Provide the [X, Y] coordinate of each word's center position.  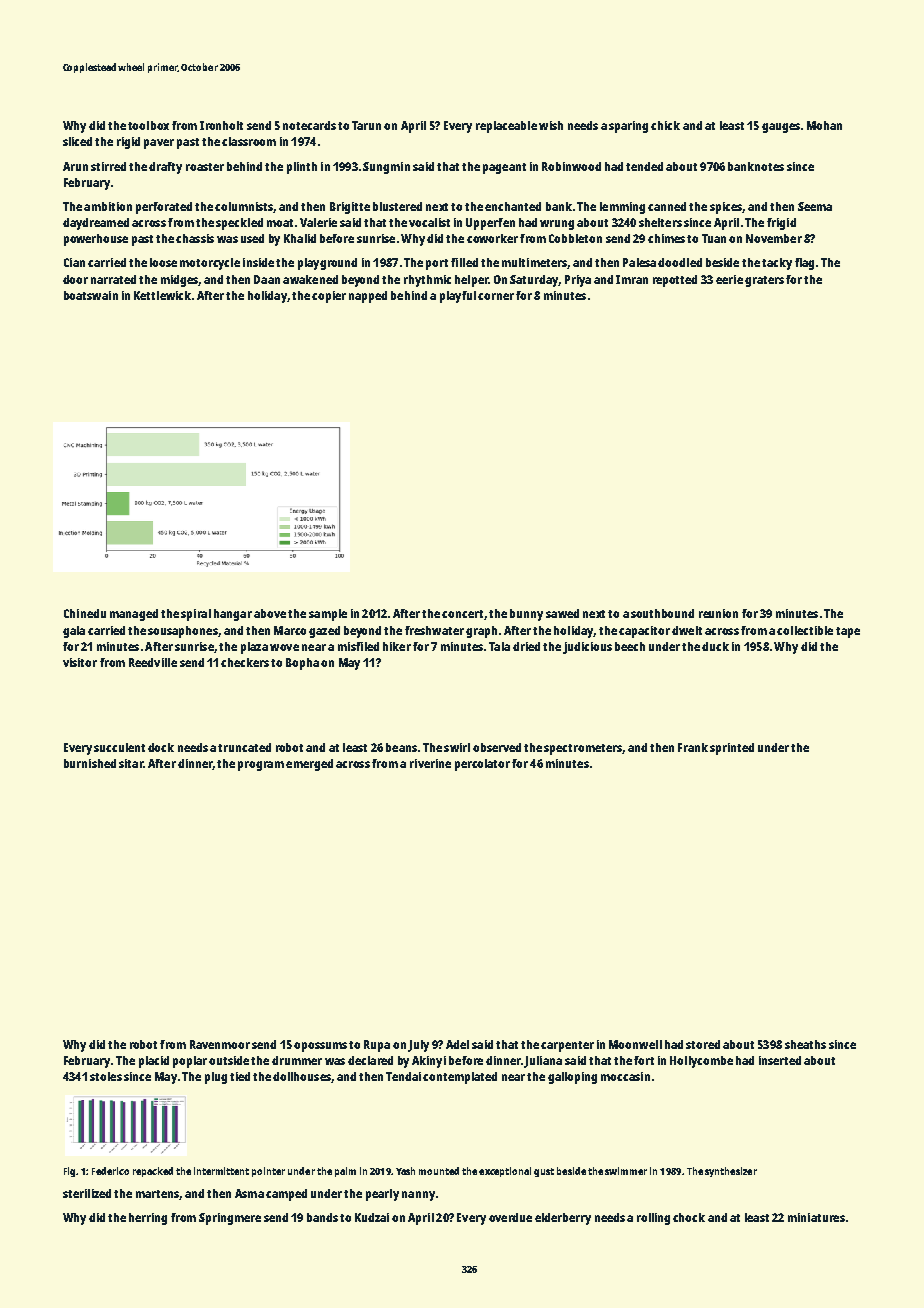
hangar [233, 615]
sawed [562, 613]
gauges [781, 128]
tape [848, 632]
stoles [106, 1076]
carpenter [567, 1046]
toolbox [148, 125]
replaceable [506, 127]
